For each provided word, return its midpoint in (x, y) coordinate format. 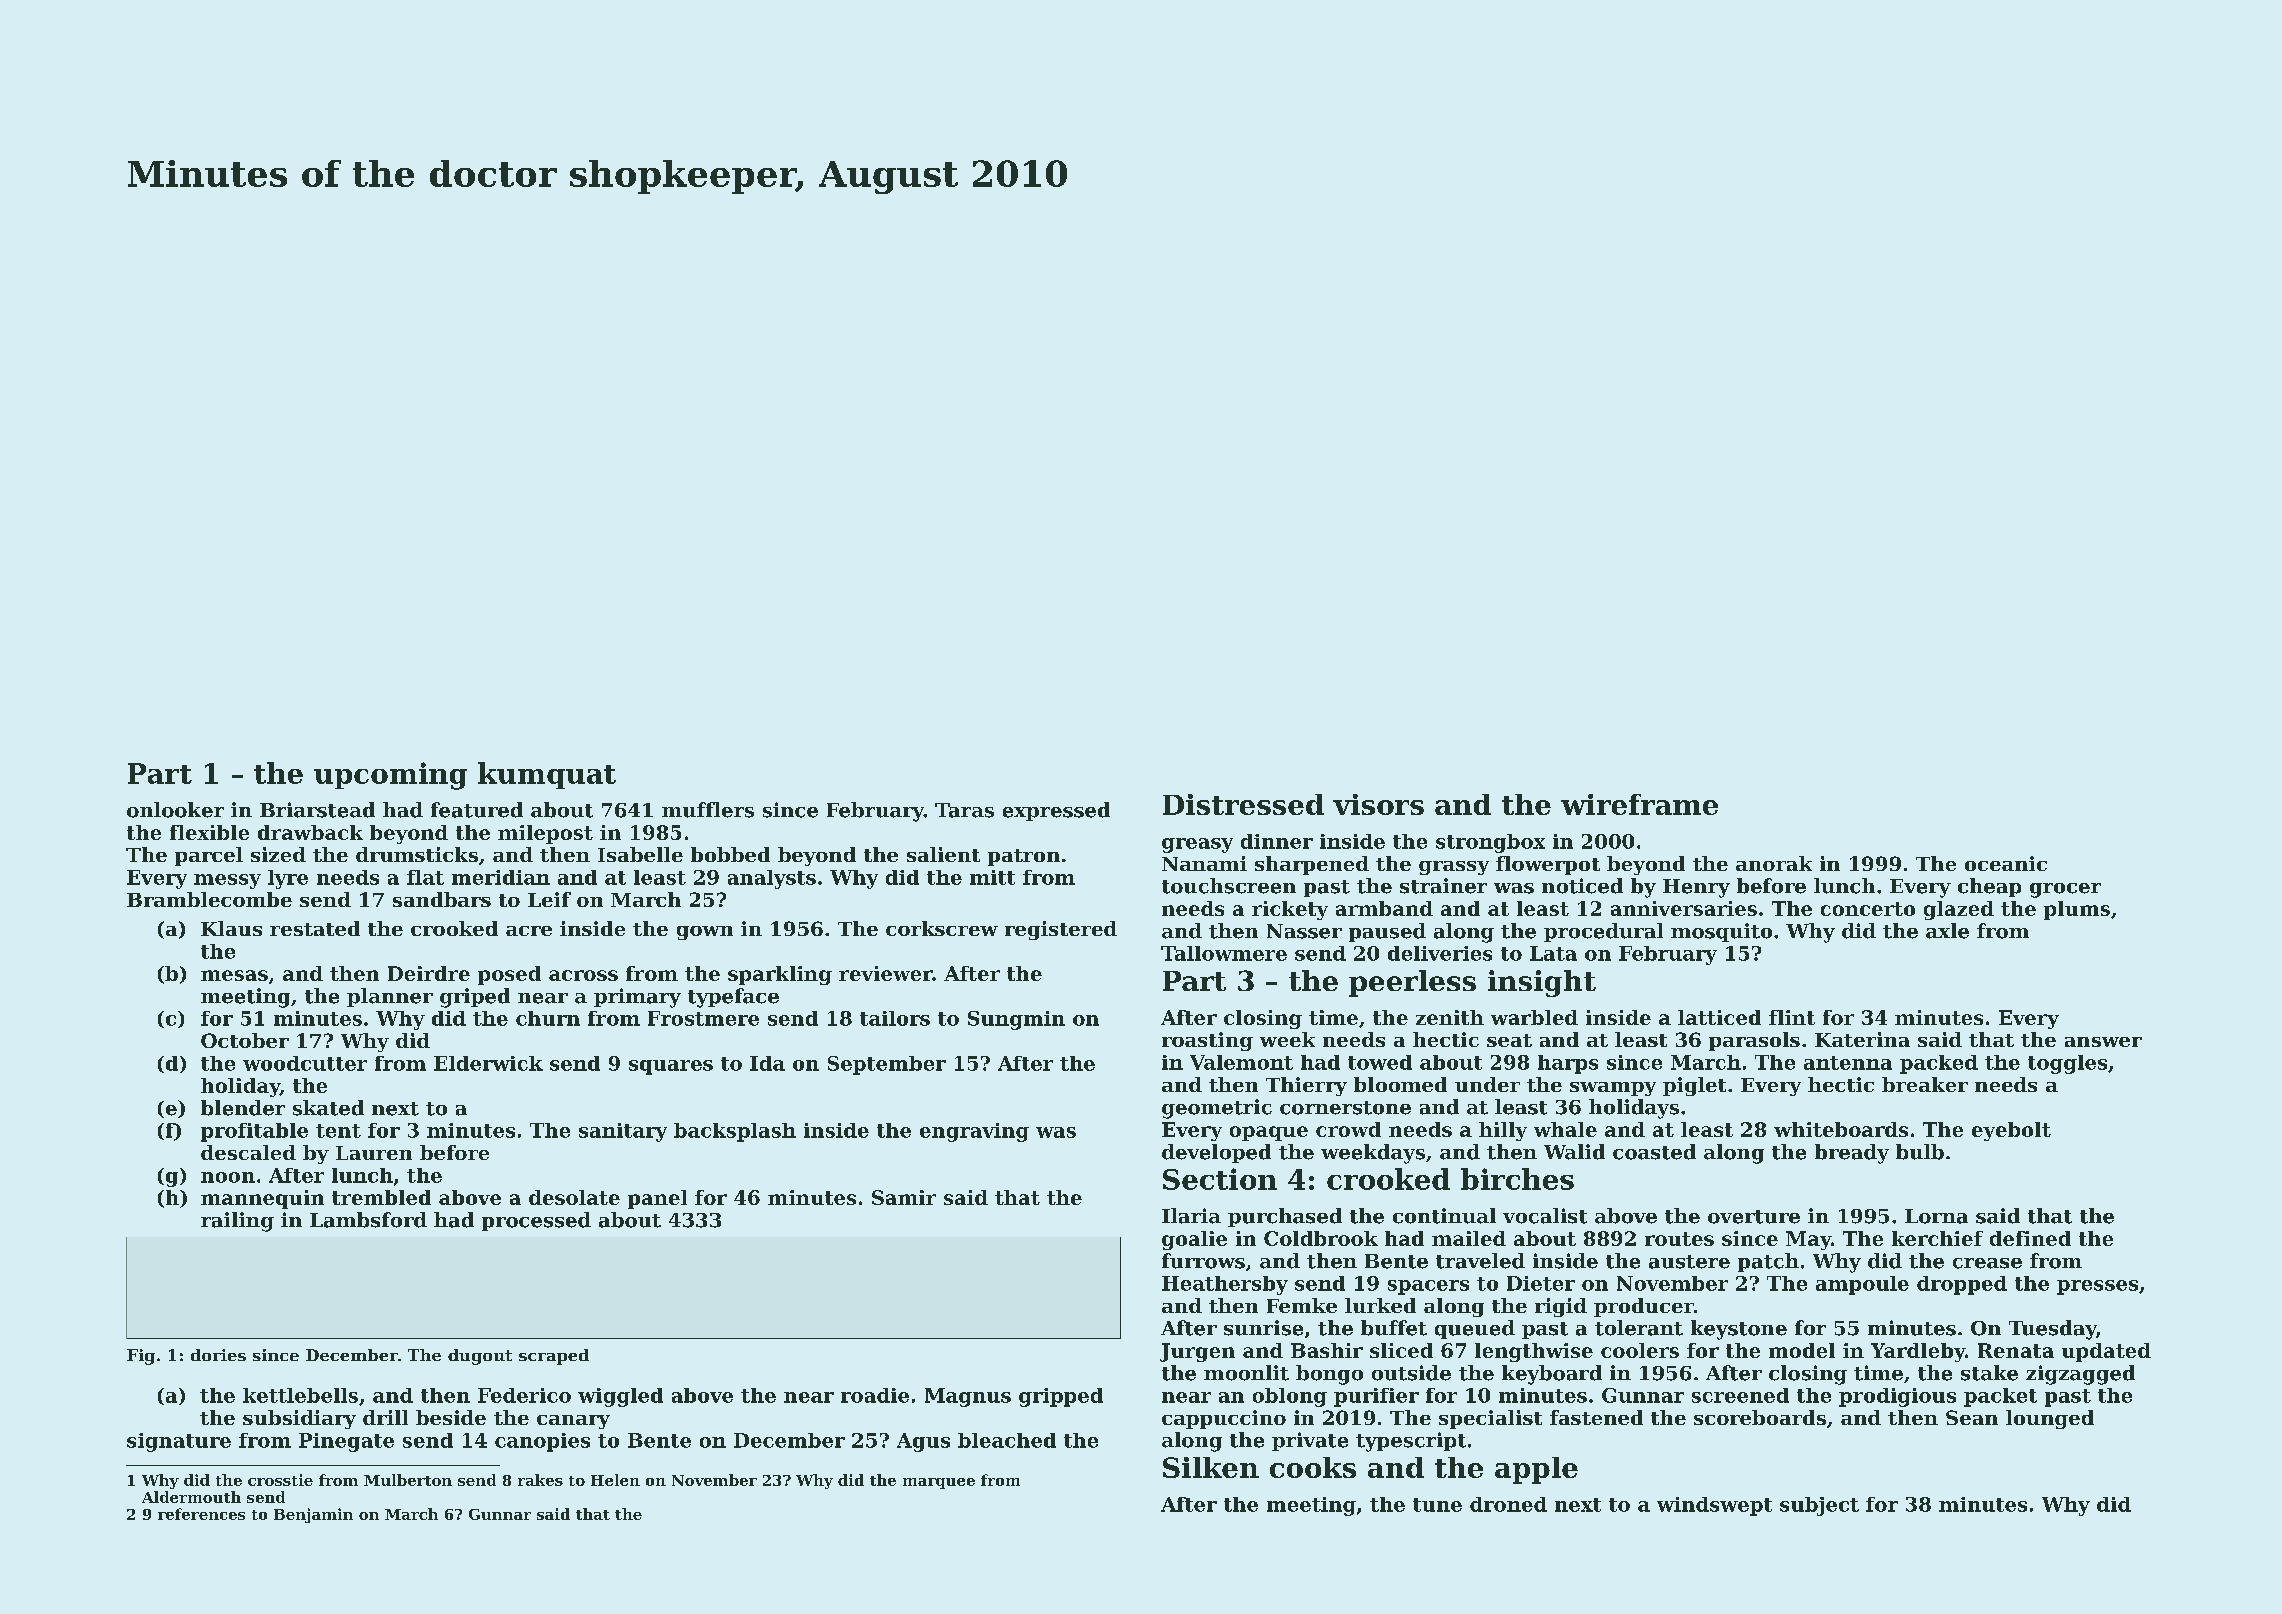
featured (477, 810)
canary (573, 1422)
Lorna (1936, 1216)
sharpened (1312, 865)
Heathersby (1225, 1285)
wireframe (1639, 804)
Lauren (374, 1153)
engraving (974, 1132)
